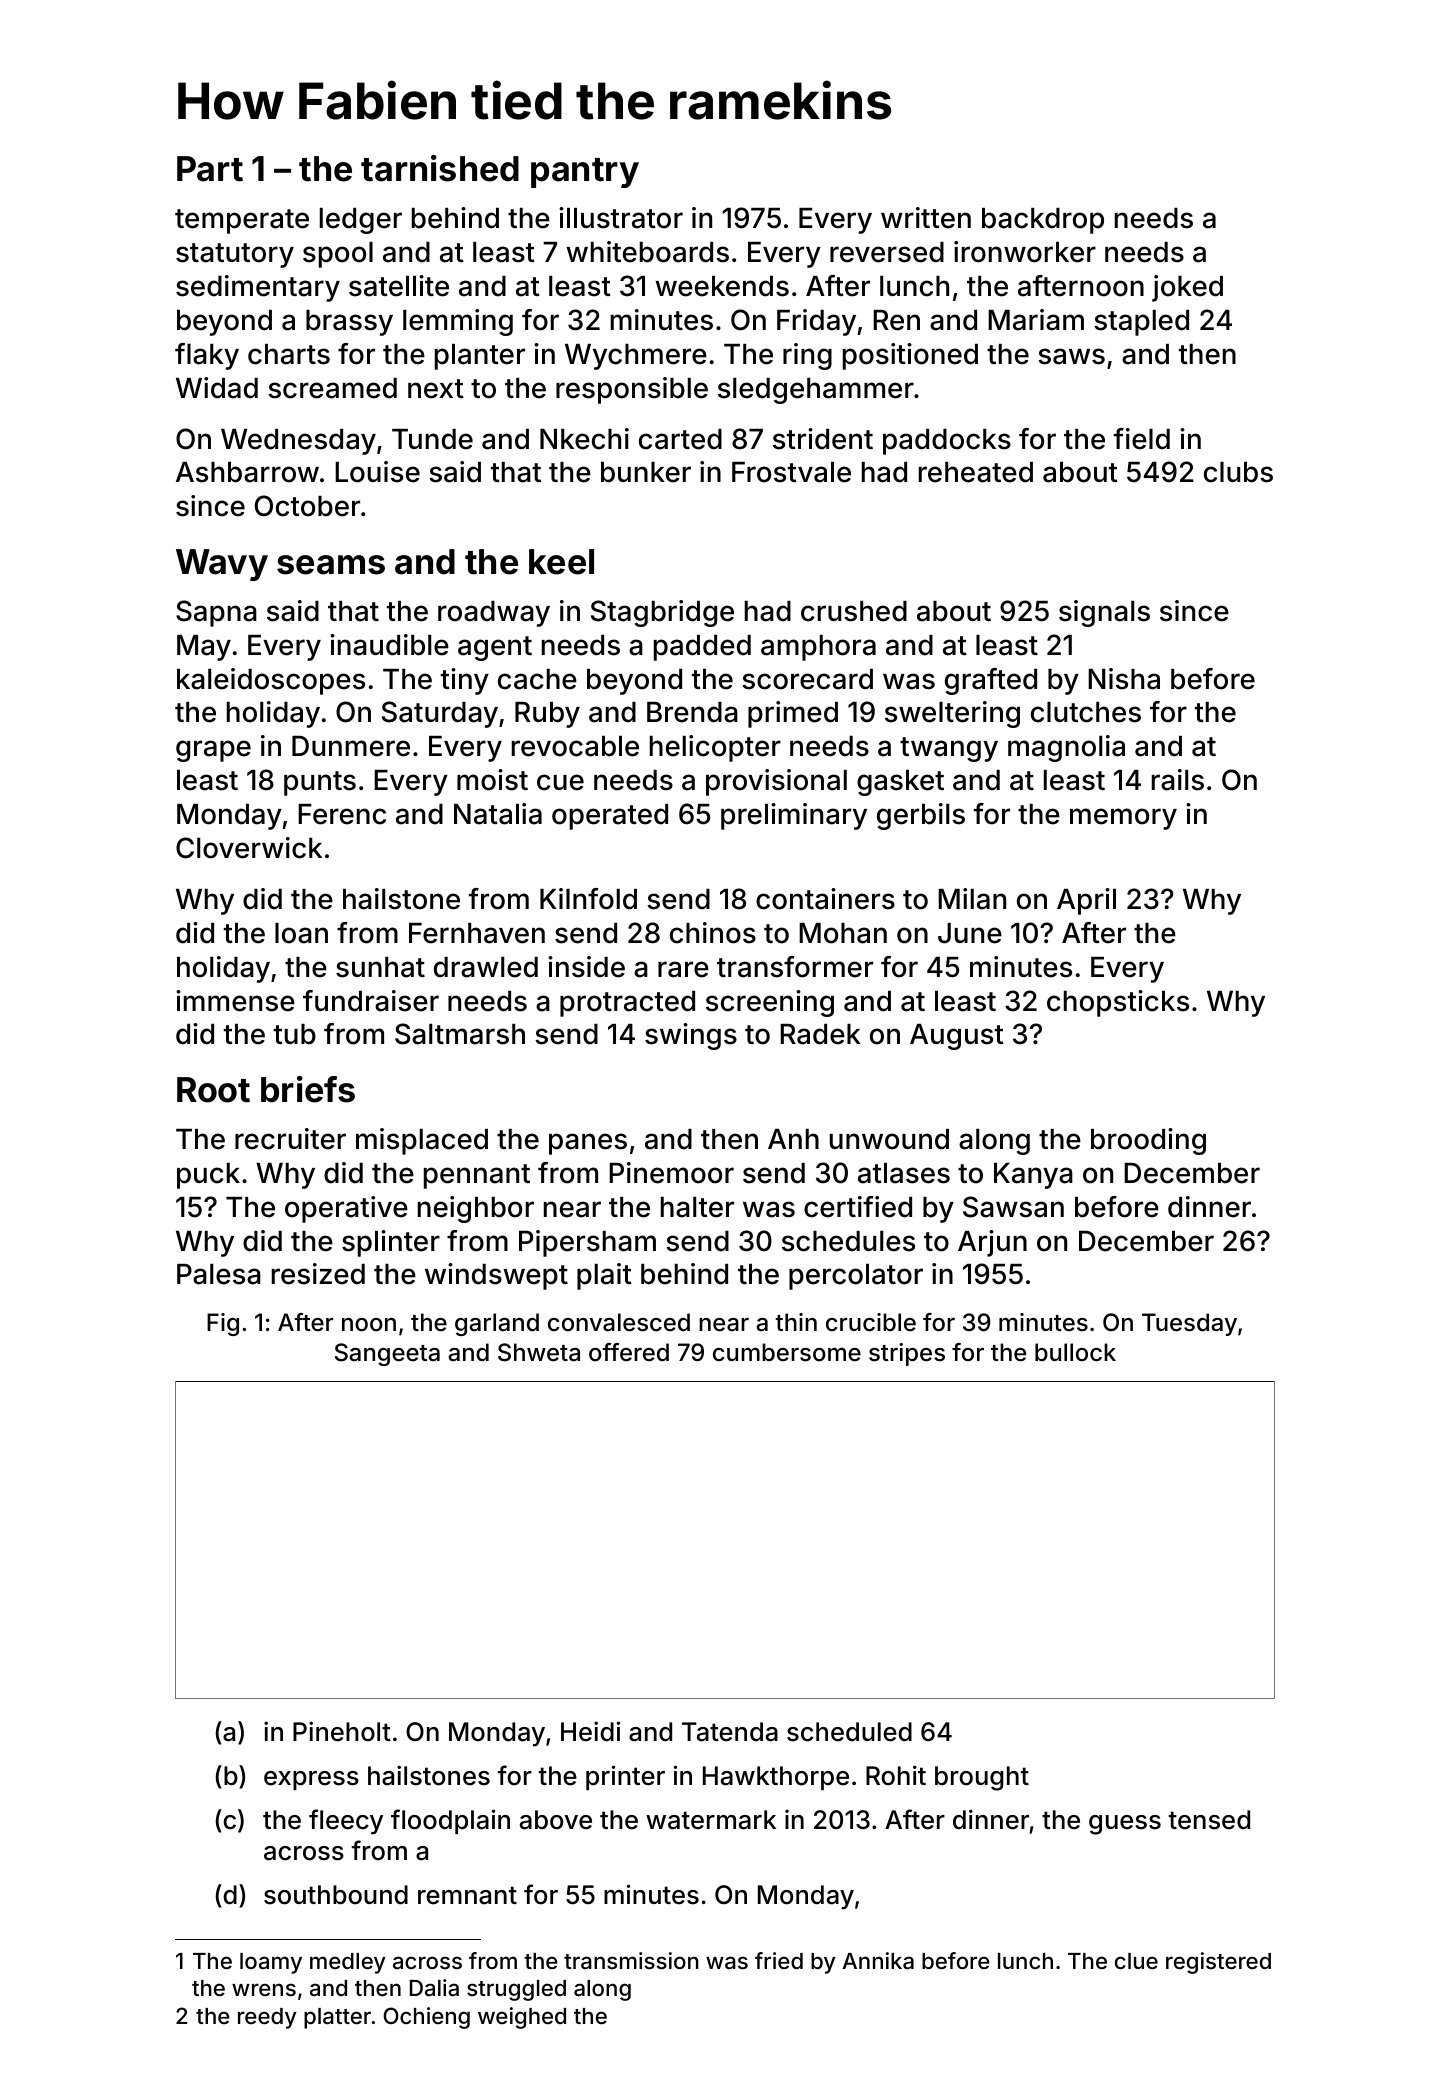 Image resolution: width=1450 pixels, height=2100 pixels. What do you see at coordinates (1075, 1352) in the screenshot?
I see `bullock` at bounding box center [1075, 1352].
